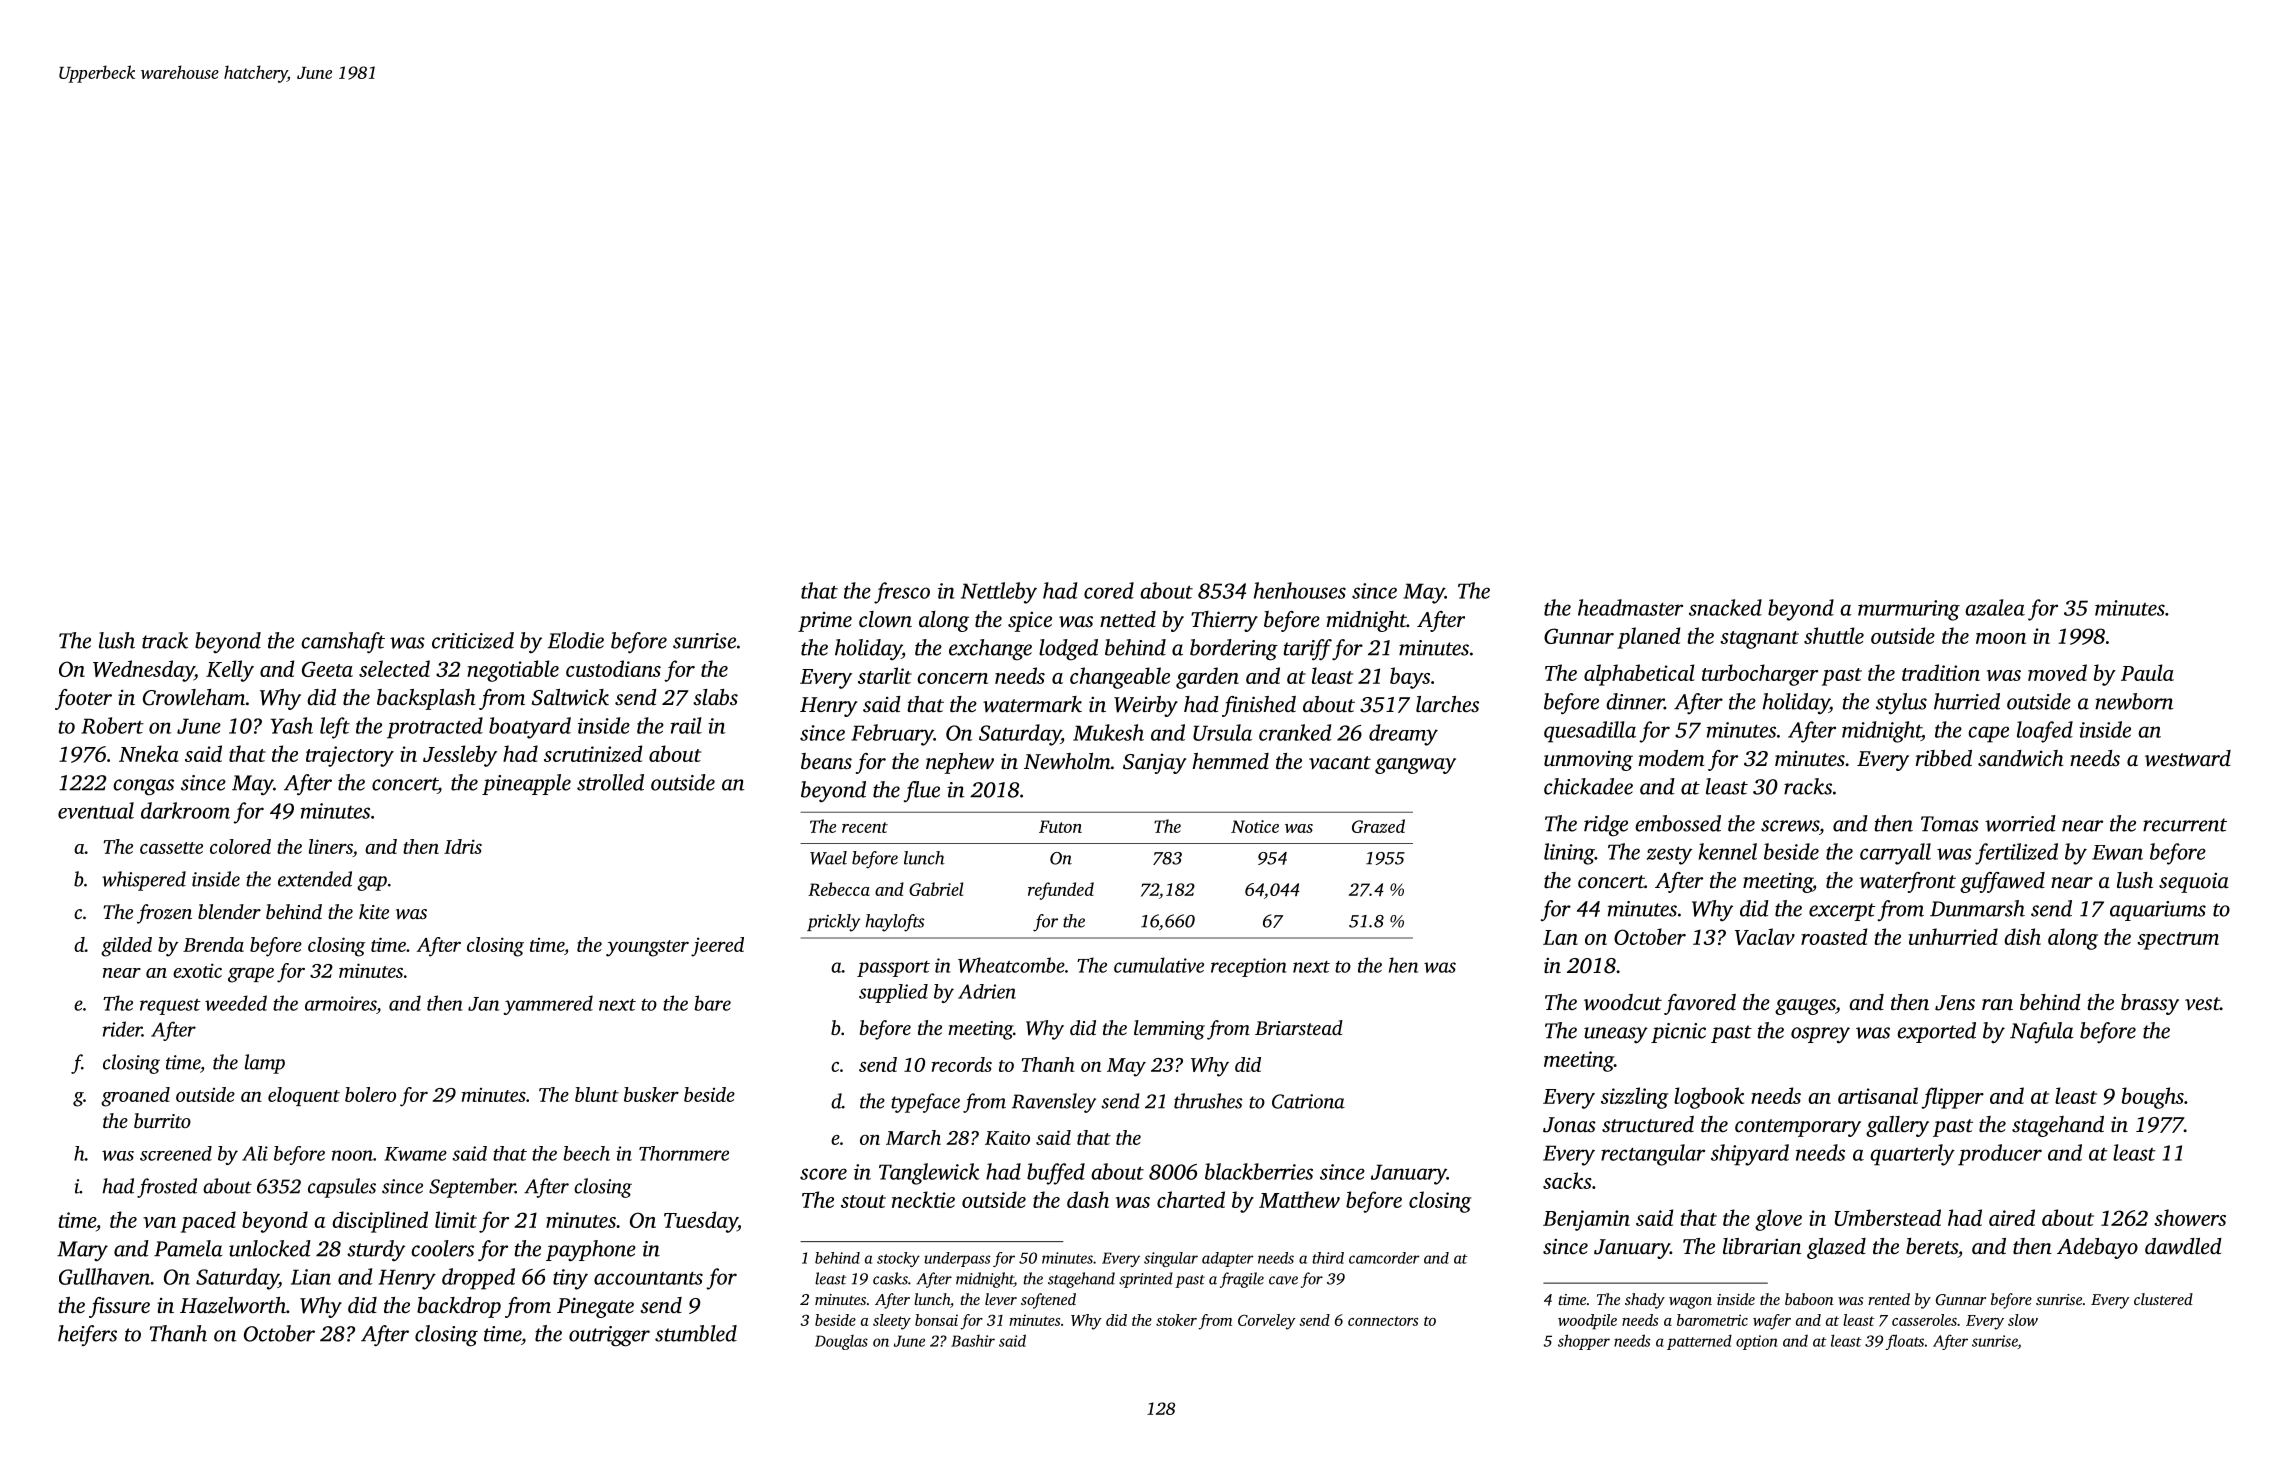  I want to click on lamp, so click(265, 1064).
